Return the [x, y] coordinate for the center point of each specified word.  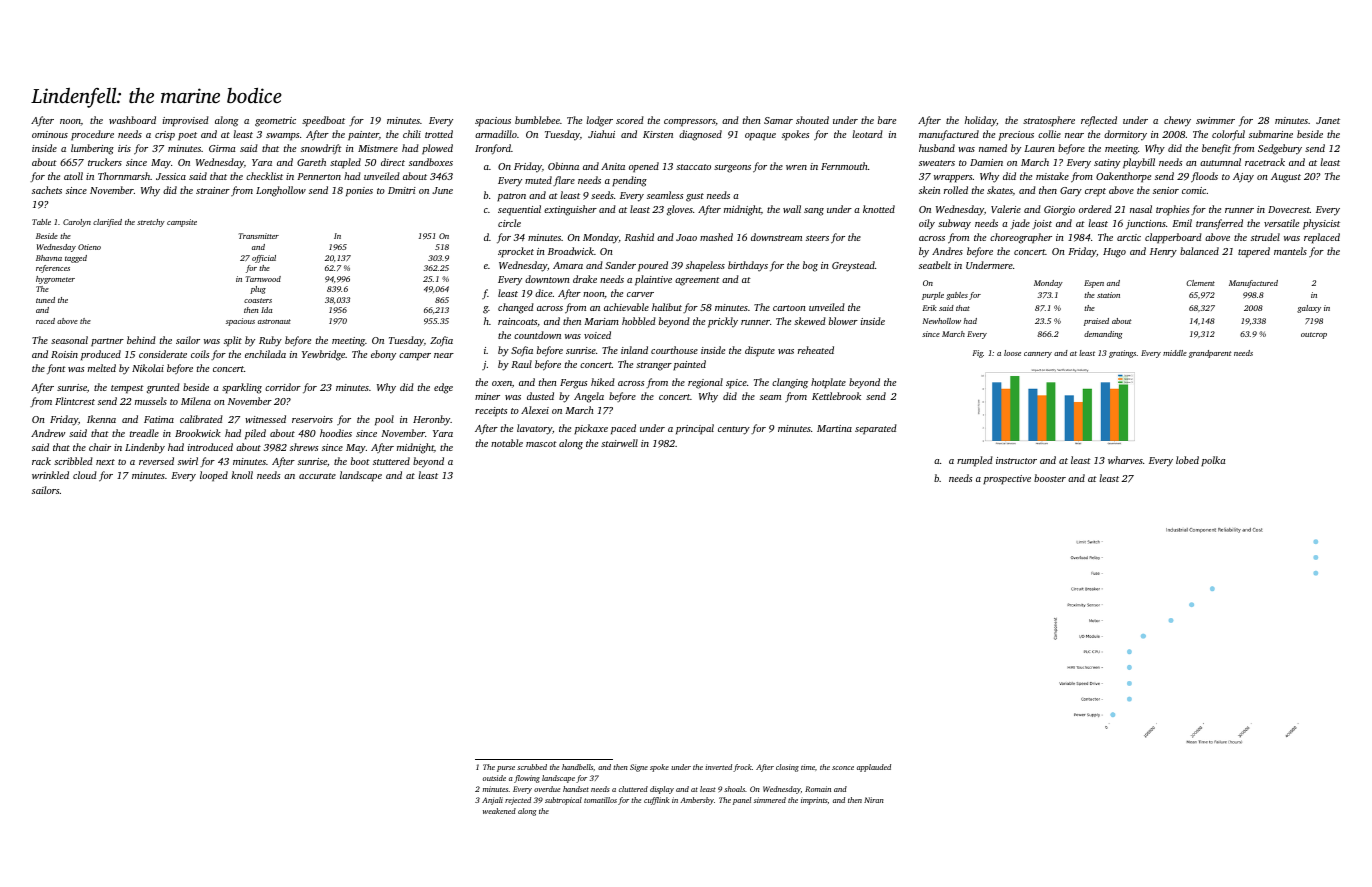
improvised [186, 121]
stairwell [619, 443]
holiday [981, 121]
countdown [537, 335]
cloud [85, 475]
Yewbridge [323, 355]
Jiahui [601, 134]
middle [1175, 353]
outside [494, 778]
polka [1213, 461]
